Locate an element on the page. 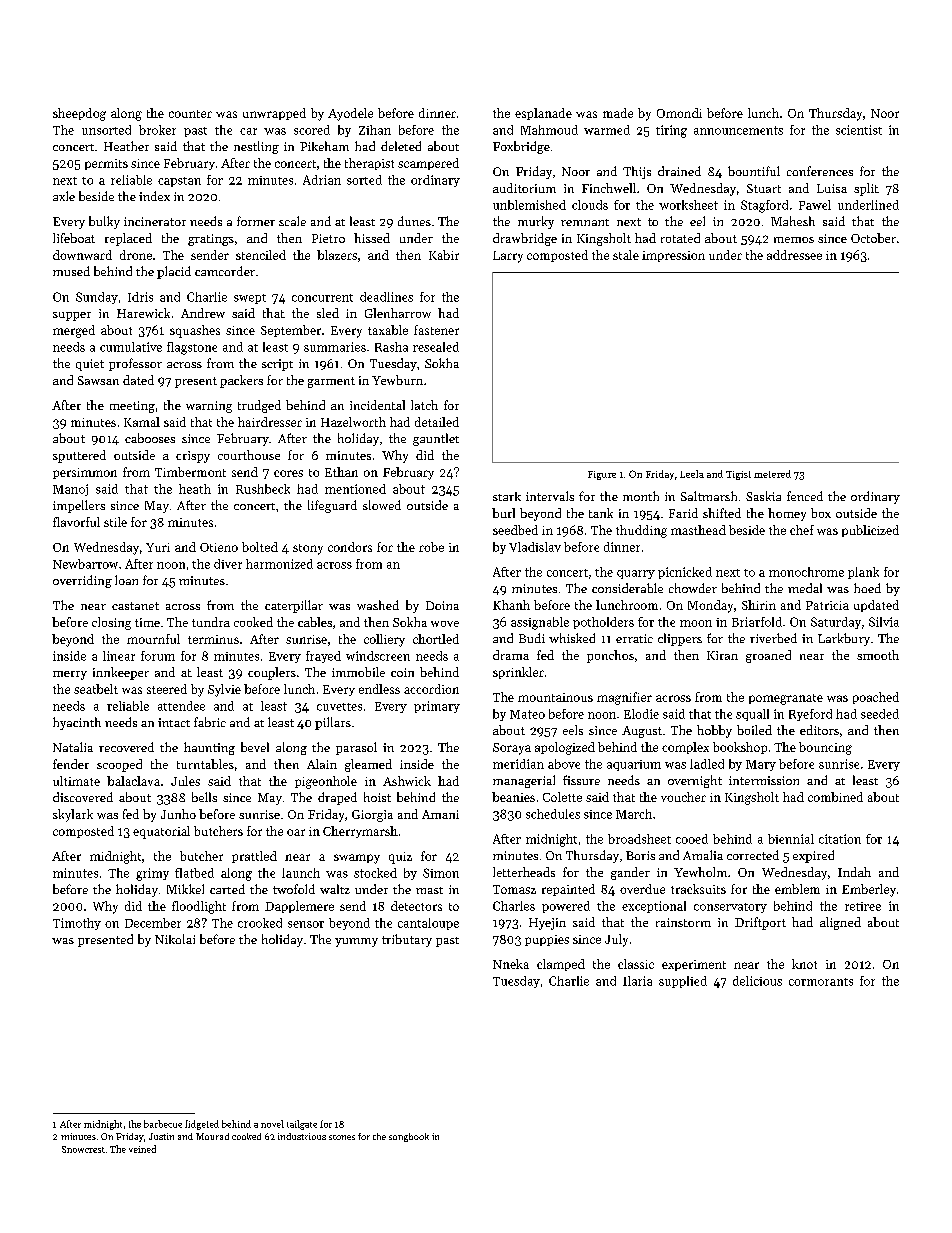 The width and height of the image is (952, 1233). sheepdog is located at coordinates (79, 114).
